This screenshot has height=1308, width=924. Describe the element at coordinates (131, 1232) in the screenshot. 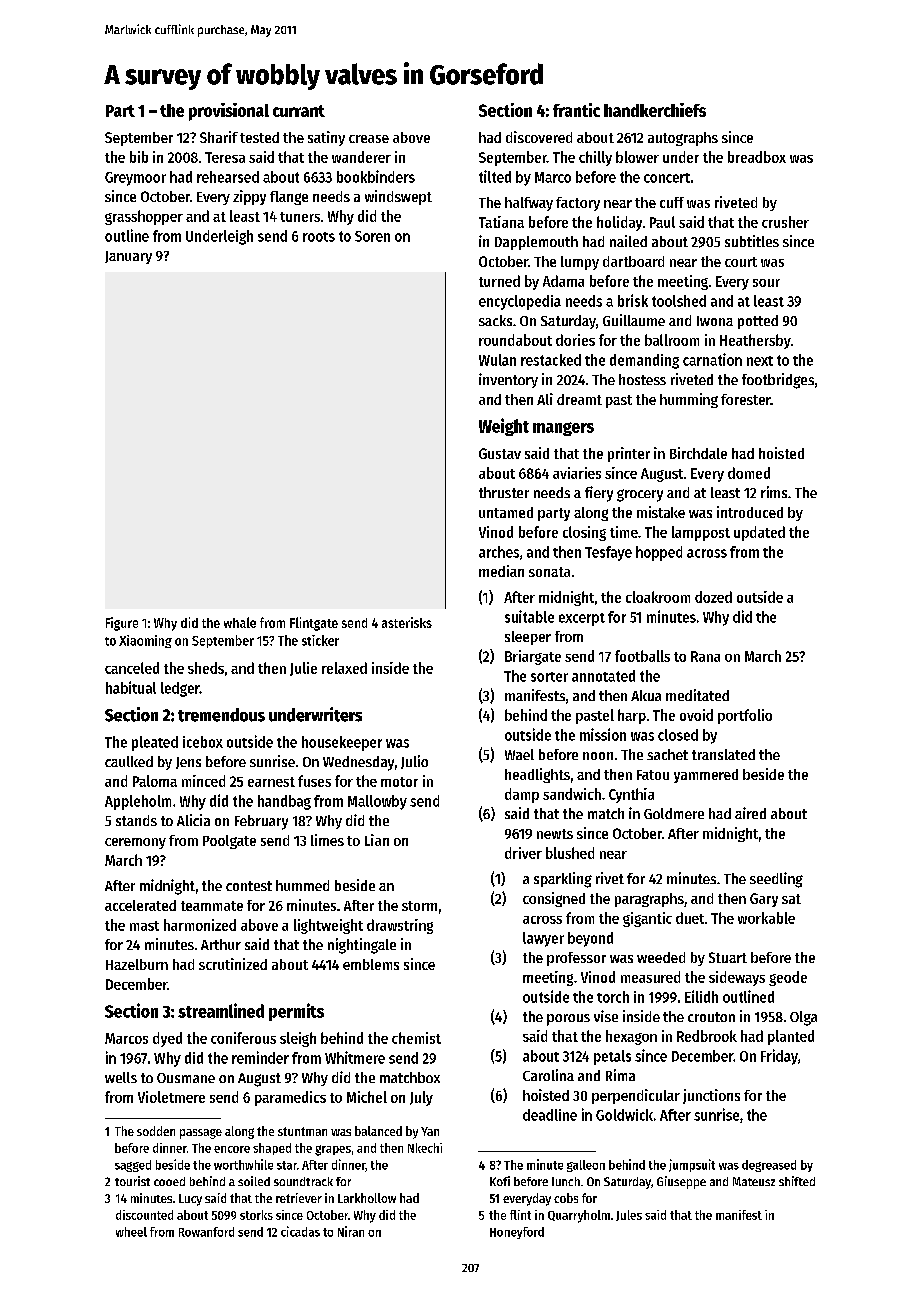

I see `wheel` at that location.
